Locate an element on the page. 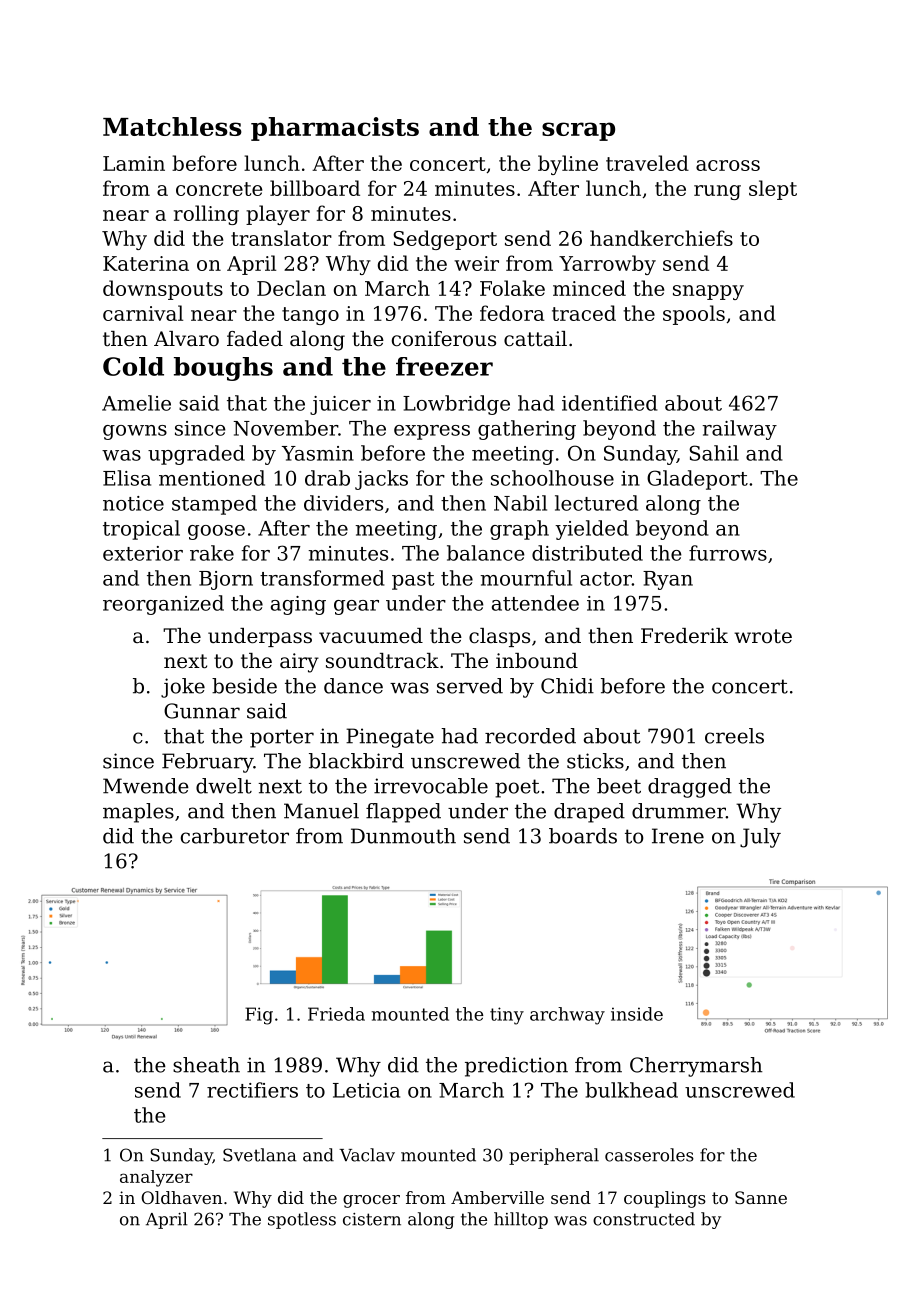 The width and height of the document is (908, 1316). Katerina is located at coordinates (146, 263).
